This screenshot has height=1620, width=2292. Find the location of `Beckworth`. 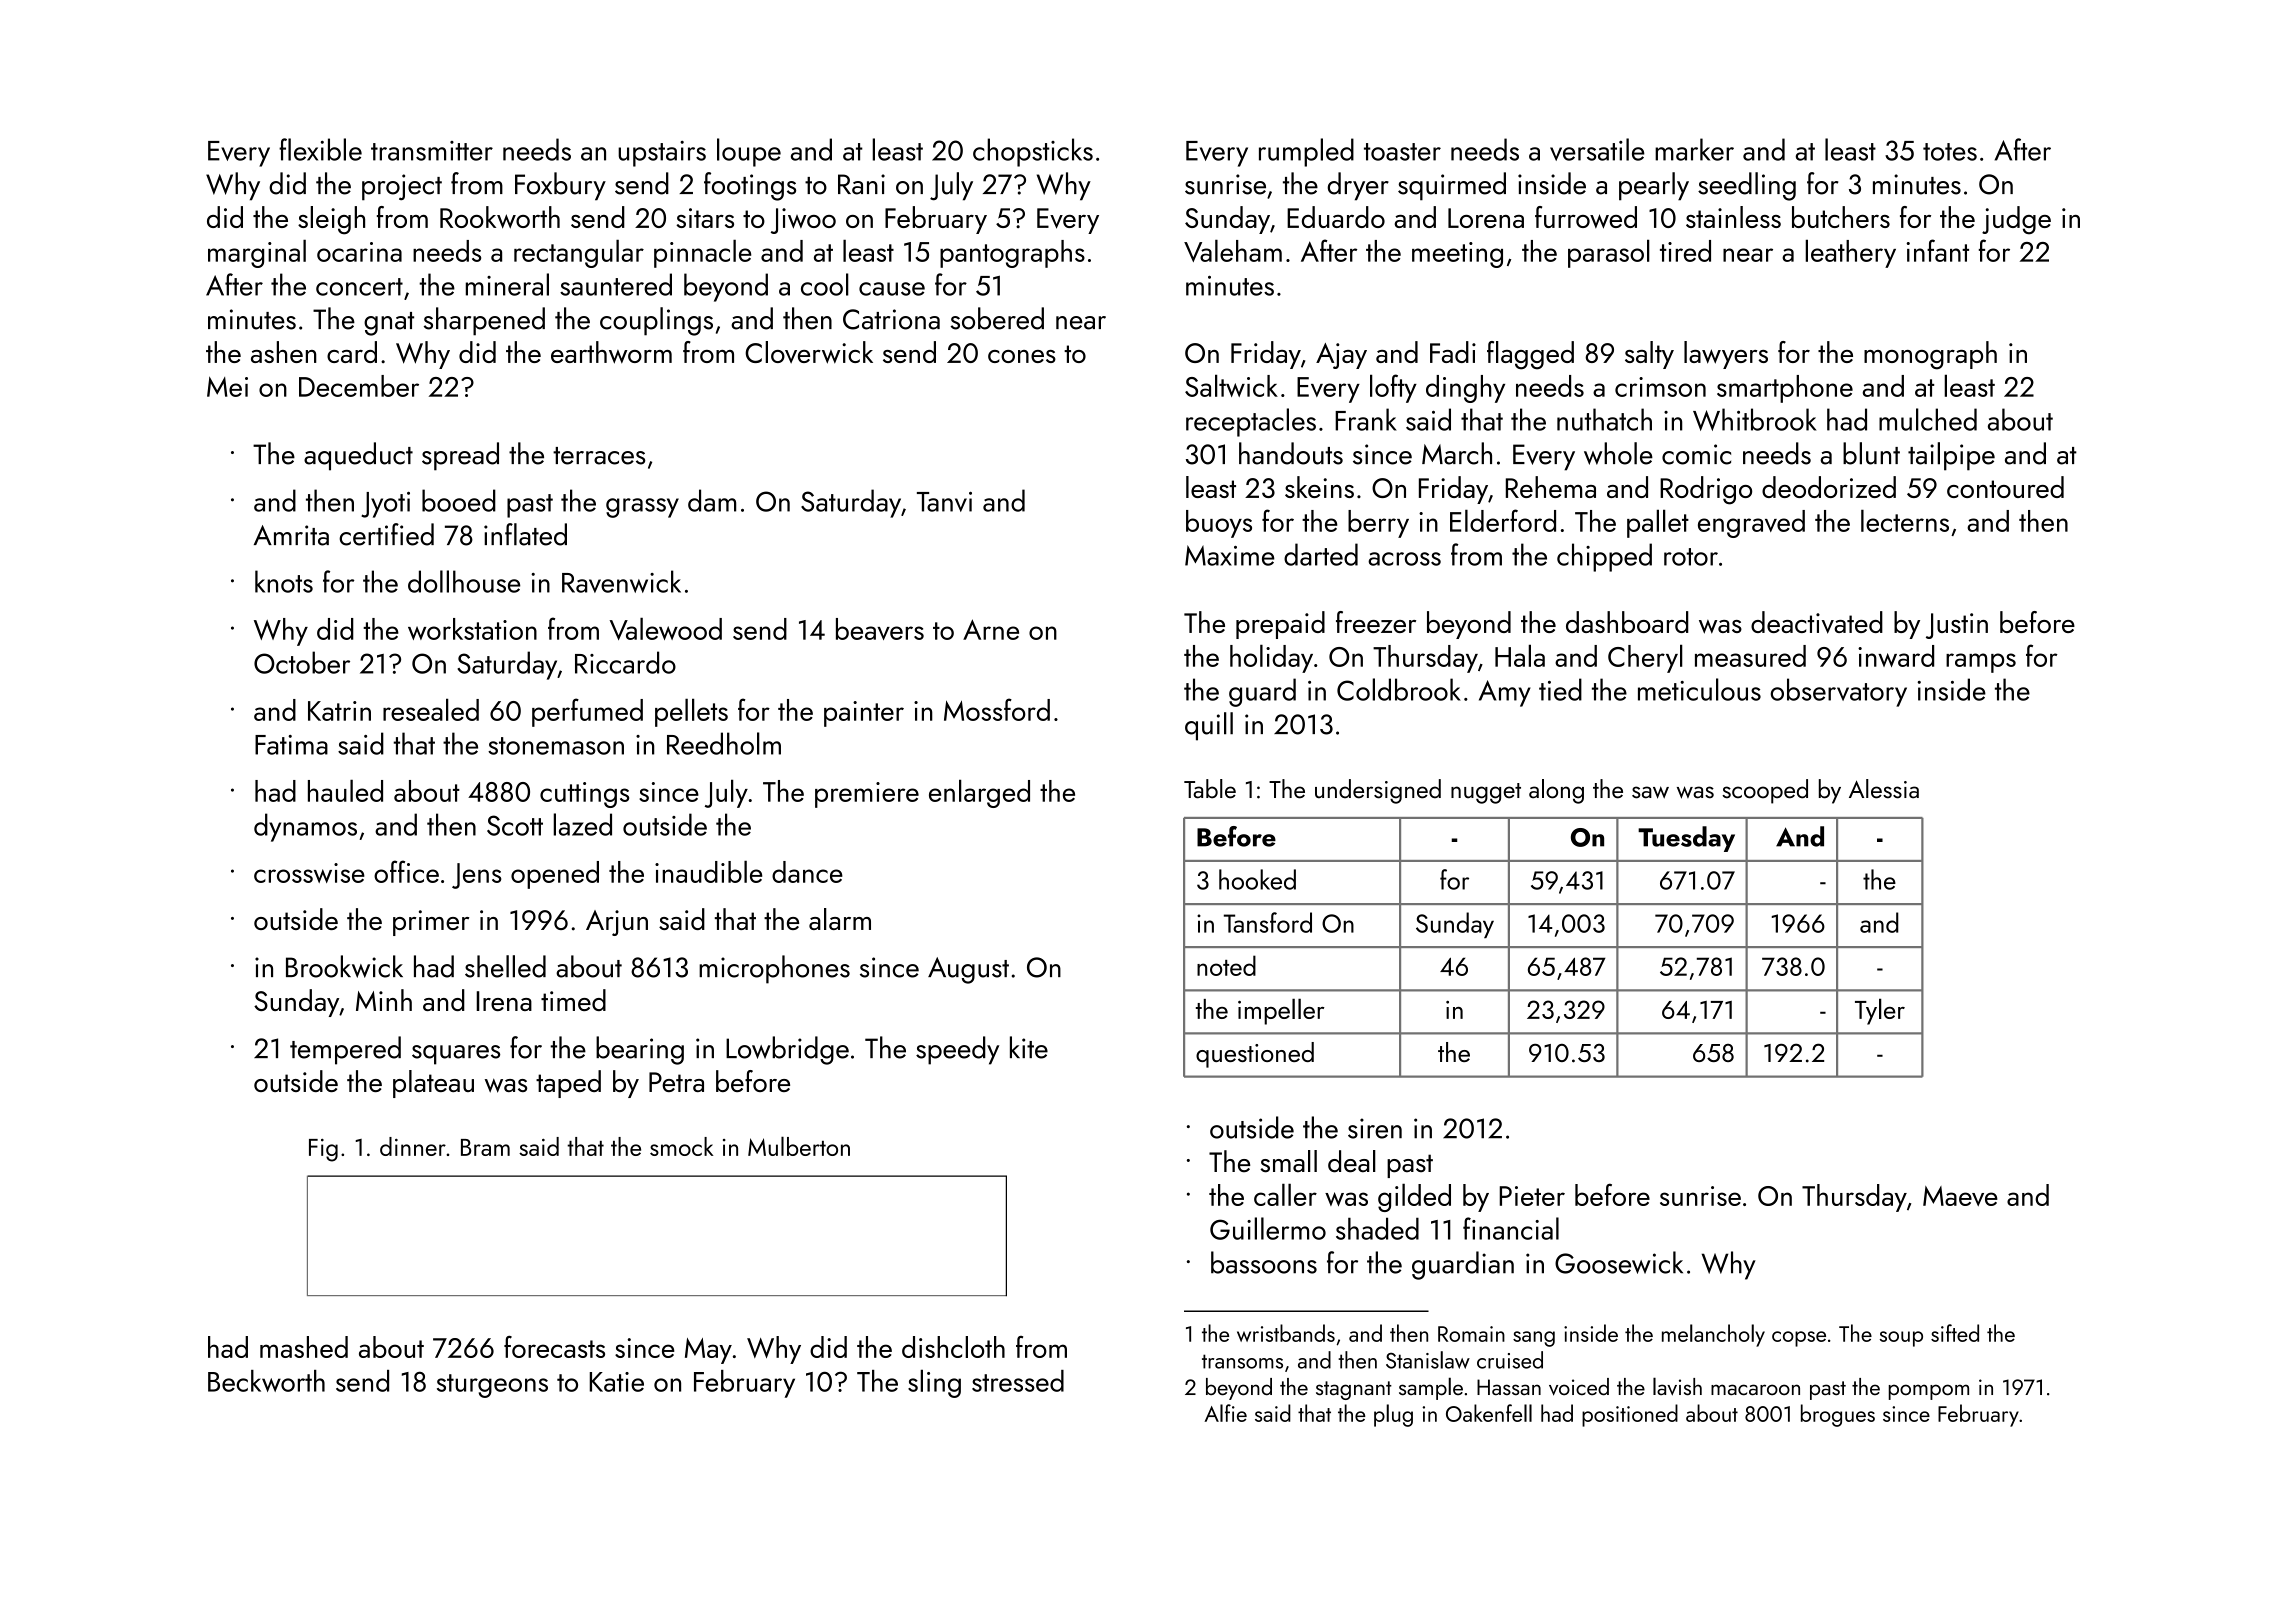

Beckworth is located at coordinates (266, 1381).
